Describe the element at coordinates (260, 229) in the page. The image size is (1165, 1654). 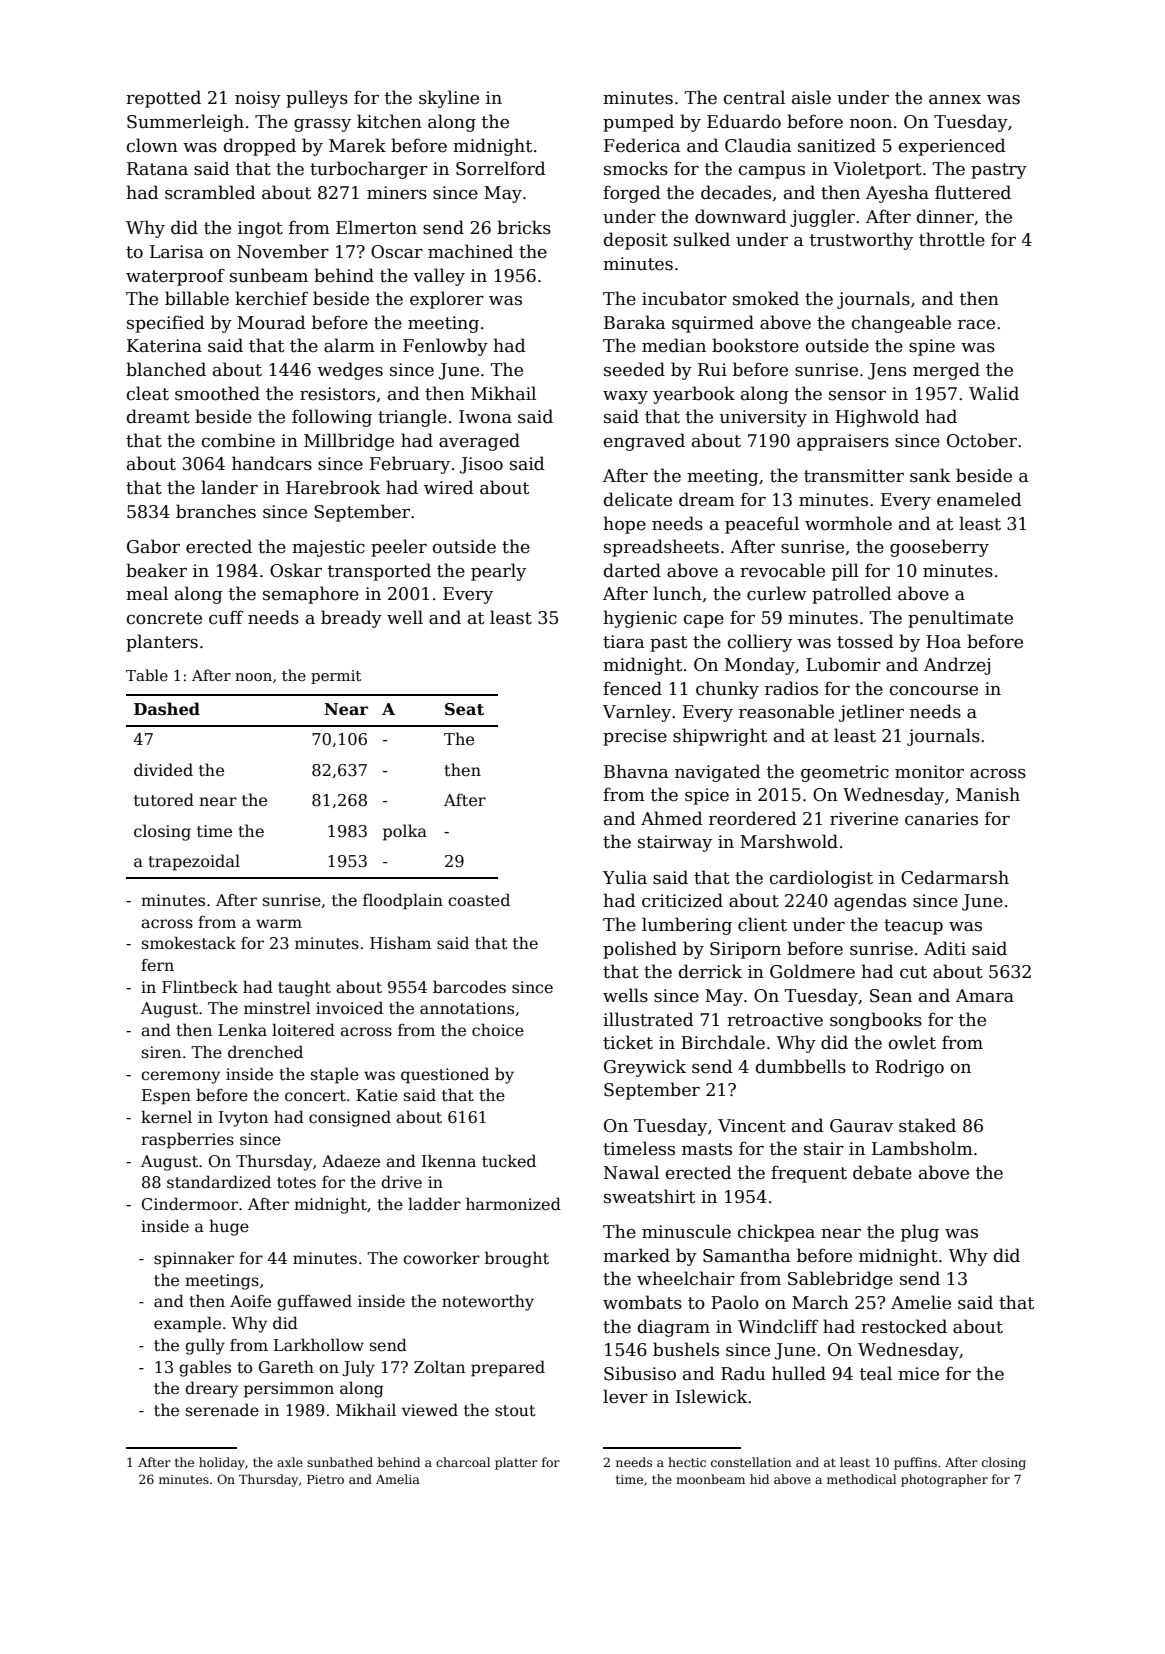
I see `ingot` at that location.
